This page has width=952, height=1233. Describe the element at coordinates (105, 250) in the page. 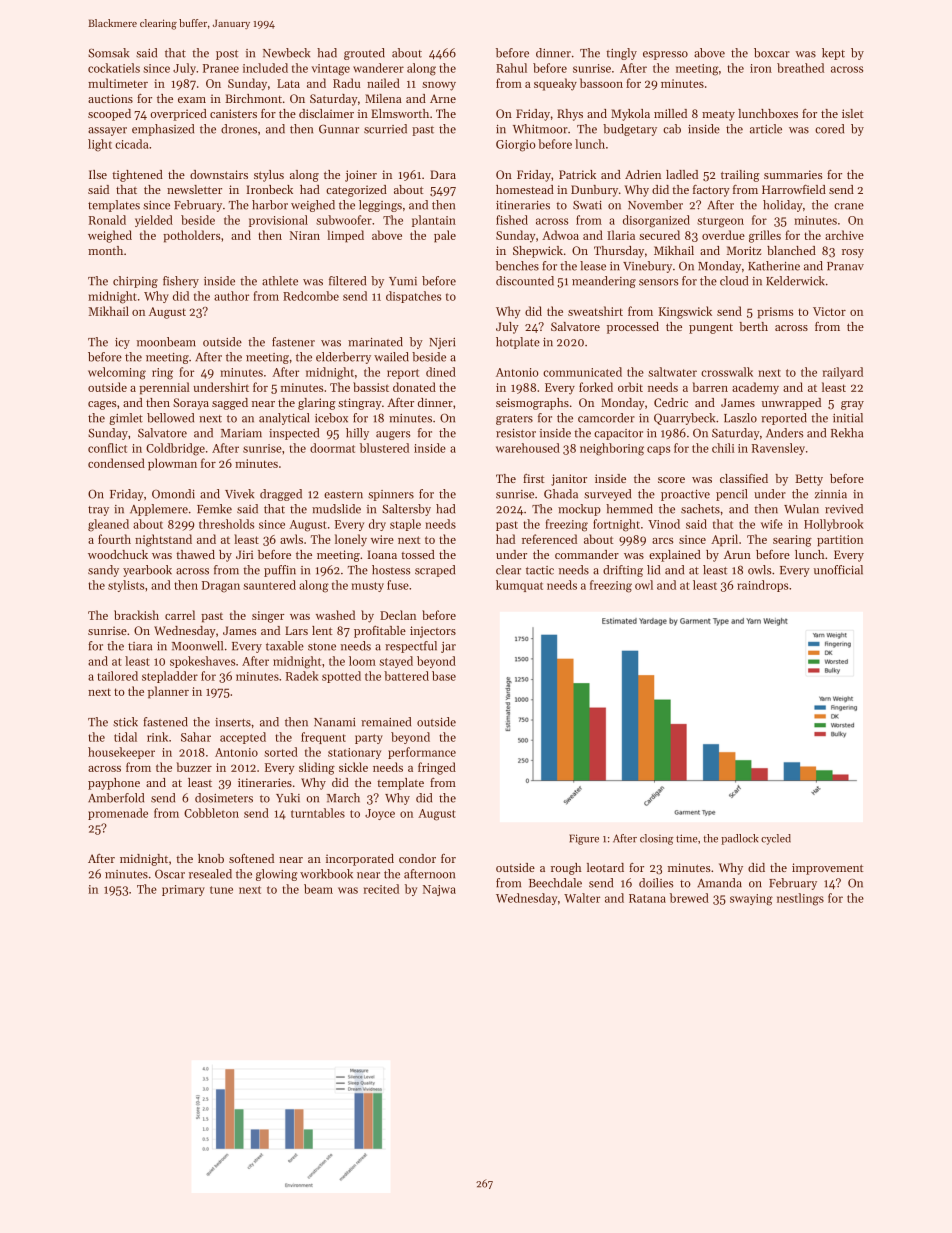

I see `month` at that location.
